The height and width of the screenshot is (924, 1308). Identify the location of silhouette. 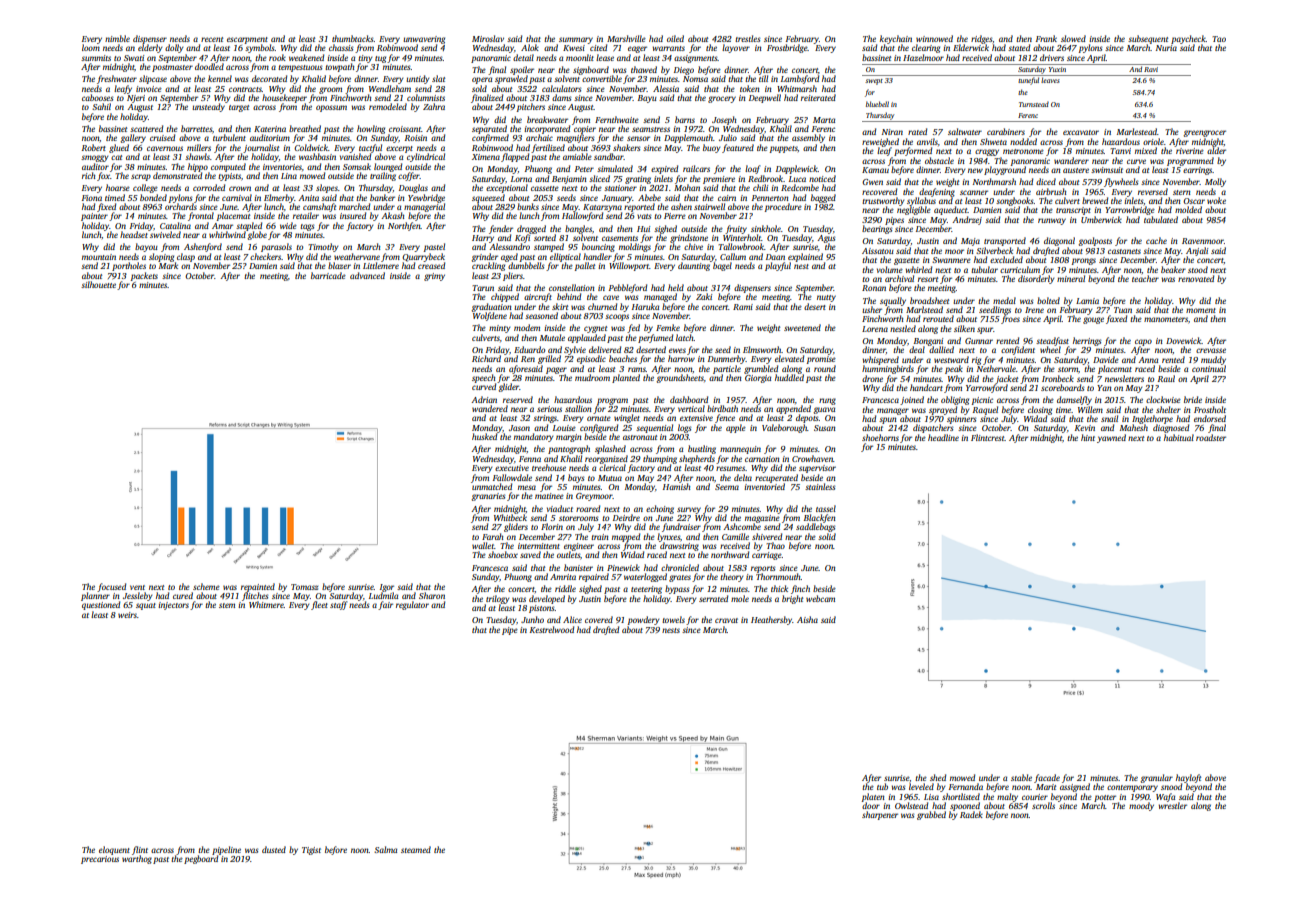
(98, 284).
